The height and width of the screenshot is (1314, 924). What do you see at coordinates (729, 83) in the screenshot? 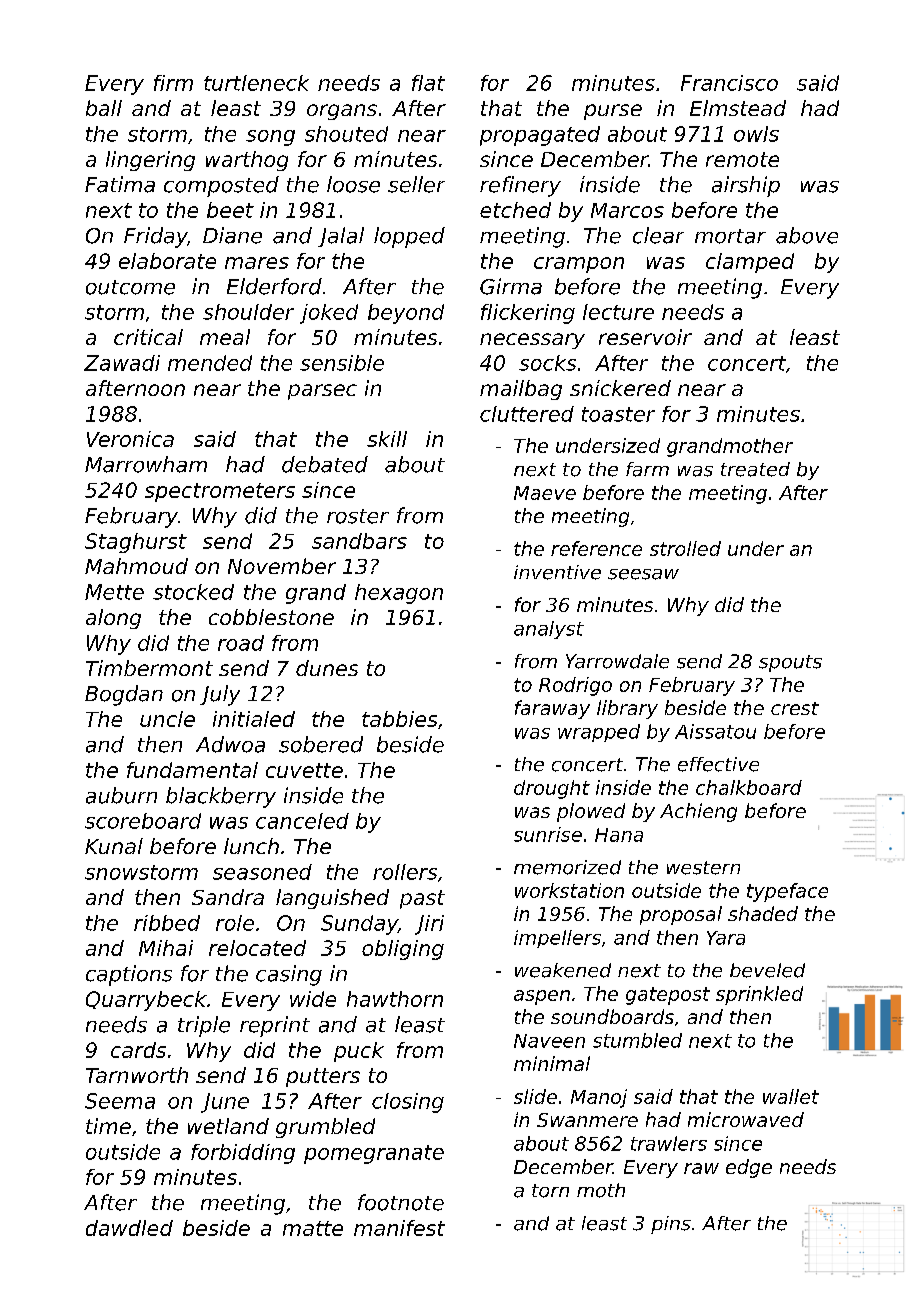
I see `Francisco` at bounding box center [729, 83].
